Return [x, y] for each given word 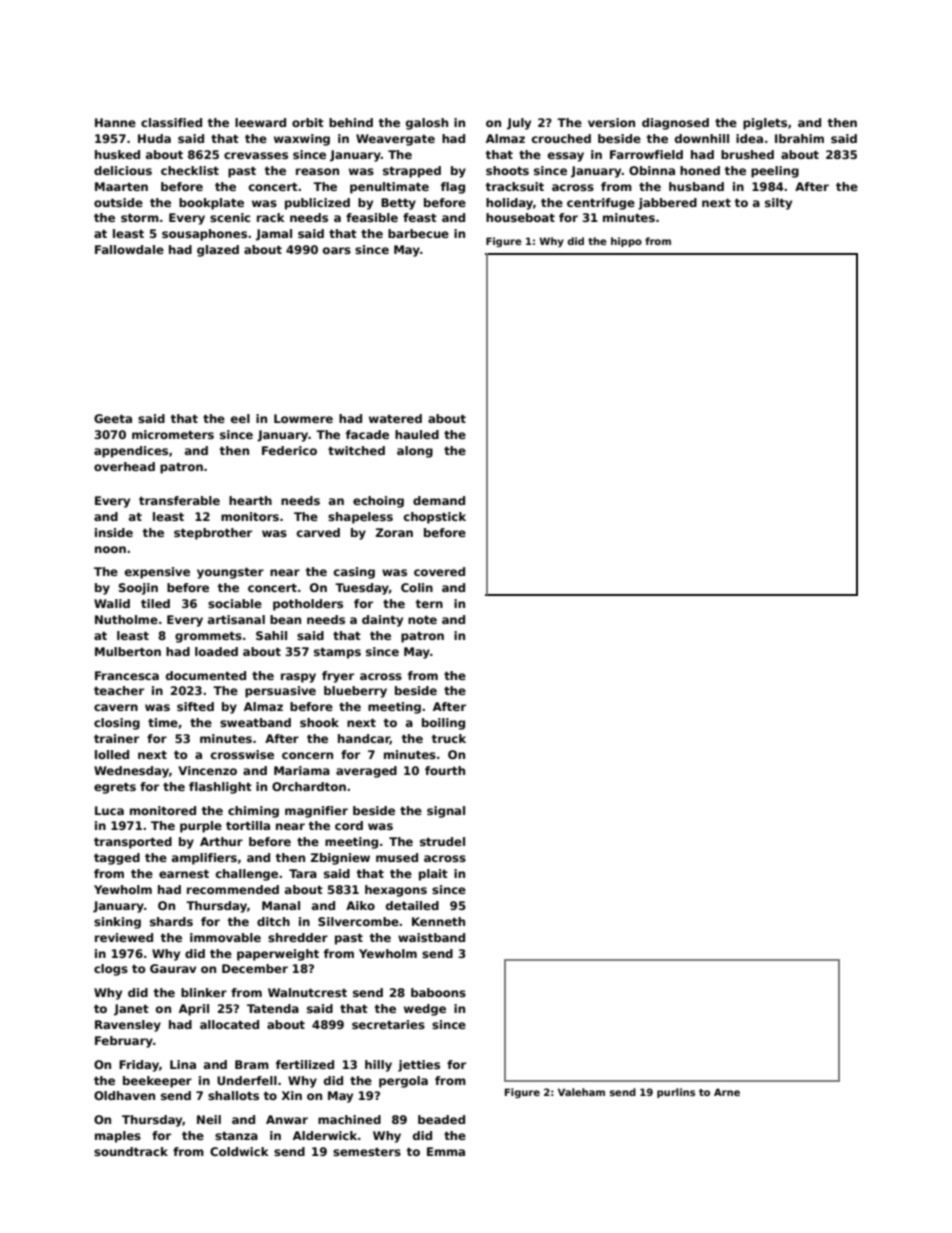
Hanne [115, 122]
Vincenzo [207, 770]
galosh [427, 124]
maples [118, 1137]
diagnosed [675, 124]
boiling [443, 724]
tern [429, 604]
